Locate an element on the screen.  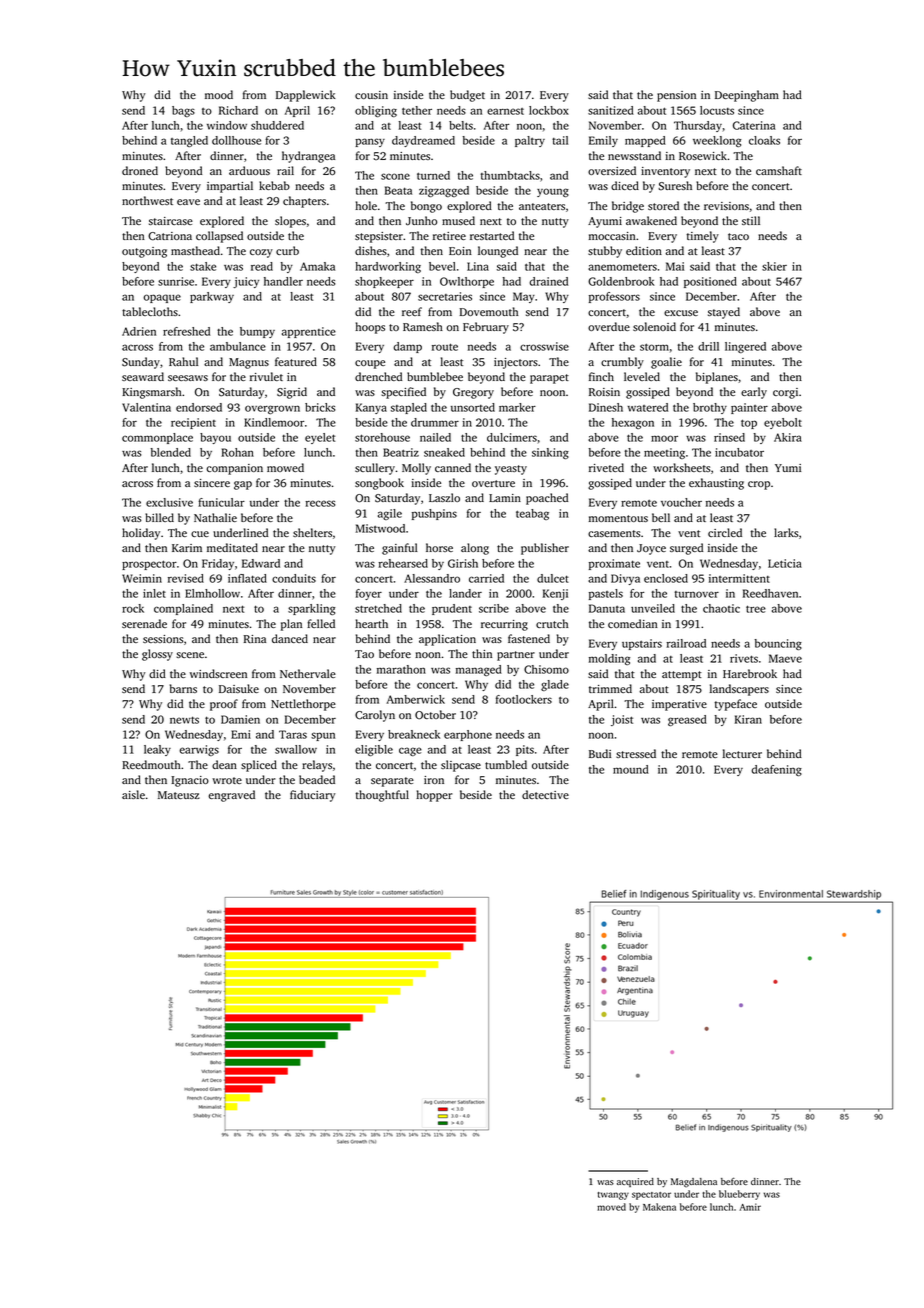
Kanya is located at coordinates (371, 408).
